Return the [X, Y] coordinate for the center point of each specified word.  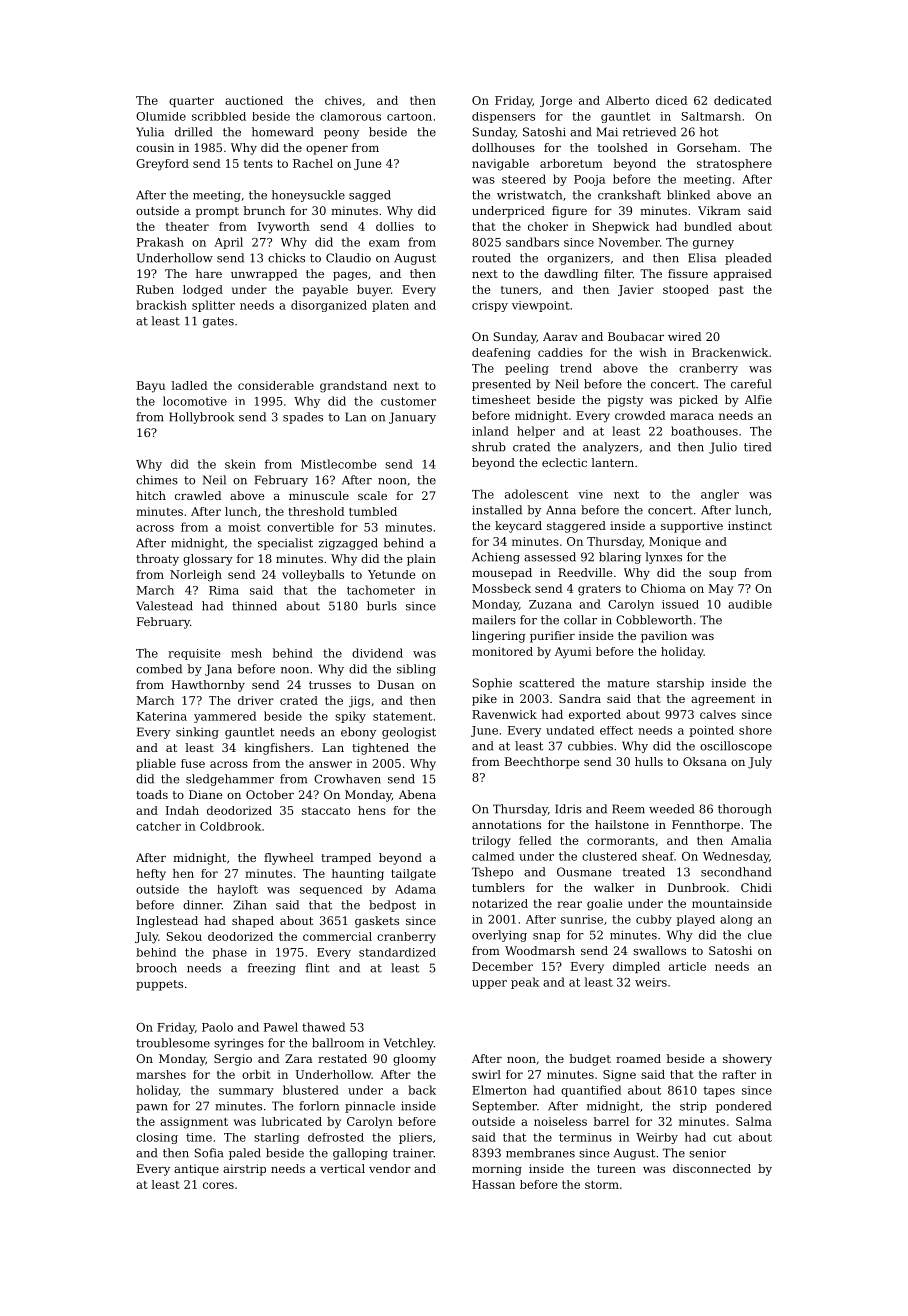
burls [382, 606]
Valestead [164, 606]
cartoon [409, 117]
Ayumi [573, 653]
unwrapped [264, 275]
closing [157, 1138]
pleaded [748, 259]
